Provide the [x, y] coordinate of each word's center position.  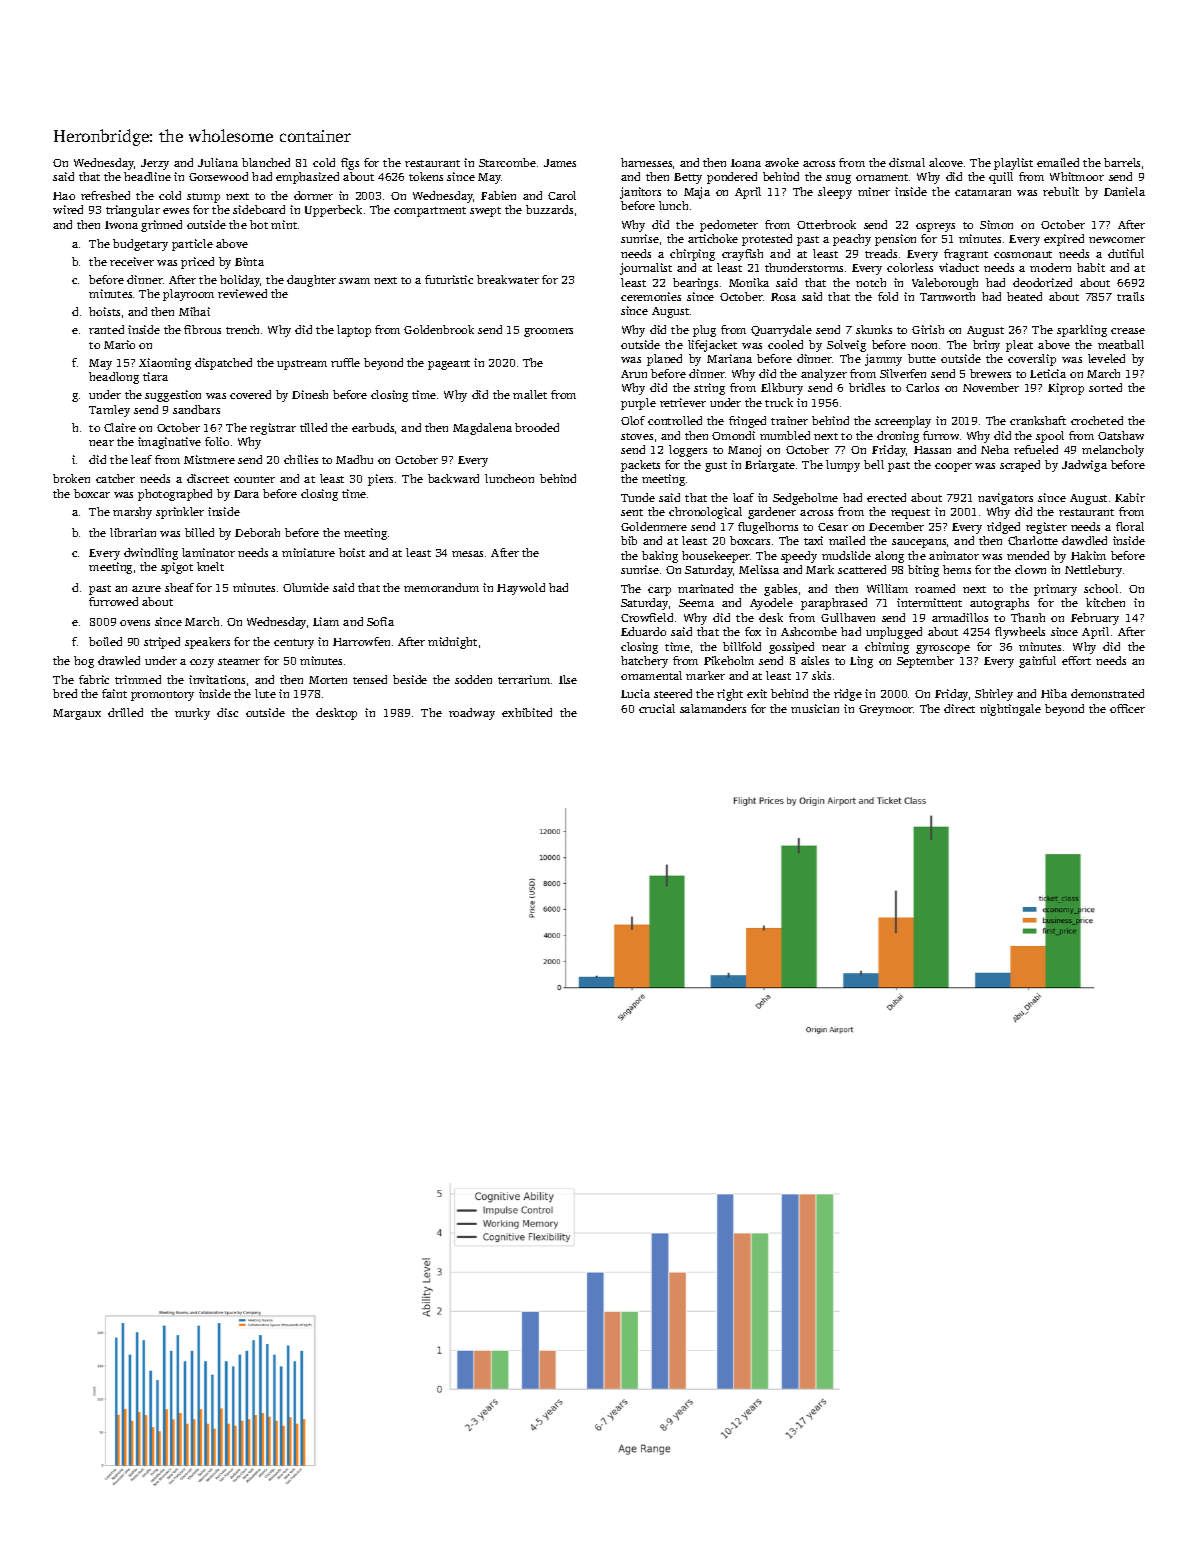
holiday [240, 281]
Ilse [568, 679]
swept [485, 212]
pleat [1019, 346]
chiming [887, 648]
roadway [472, 714]
